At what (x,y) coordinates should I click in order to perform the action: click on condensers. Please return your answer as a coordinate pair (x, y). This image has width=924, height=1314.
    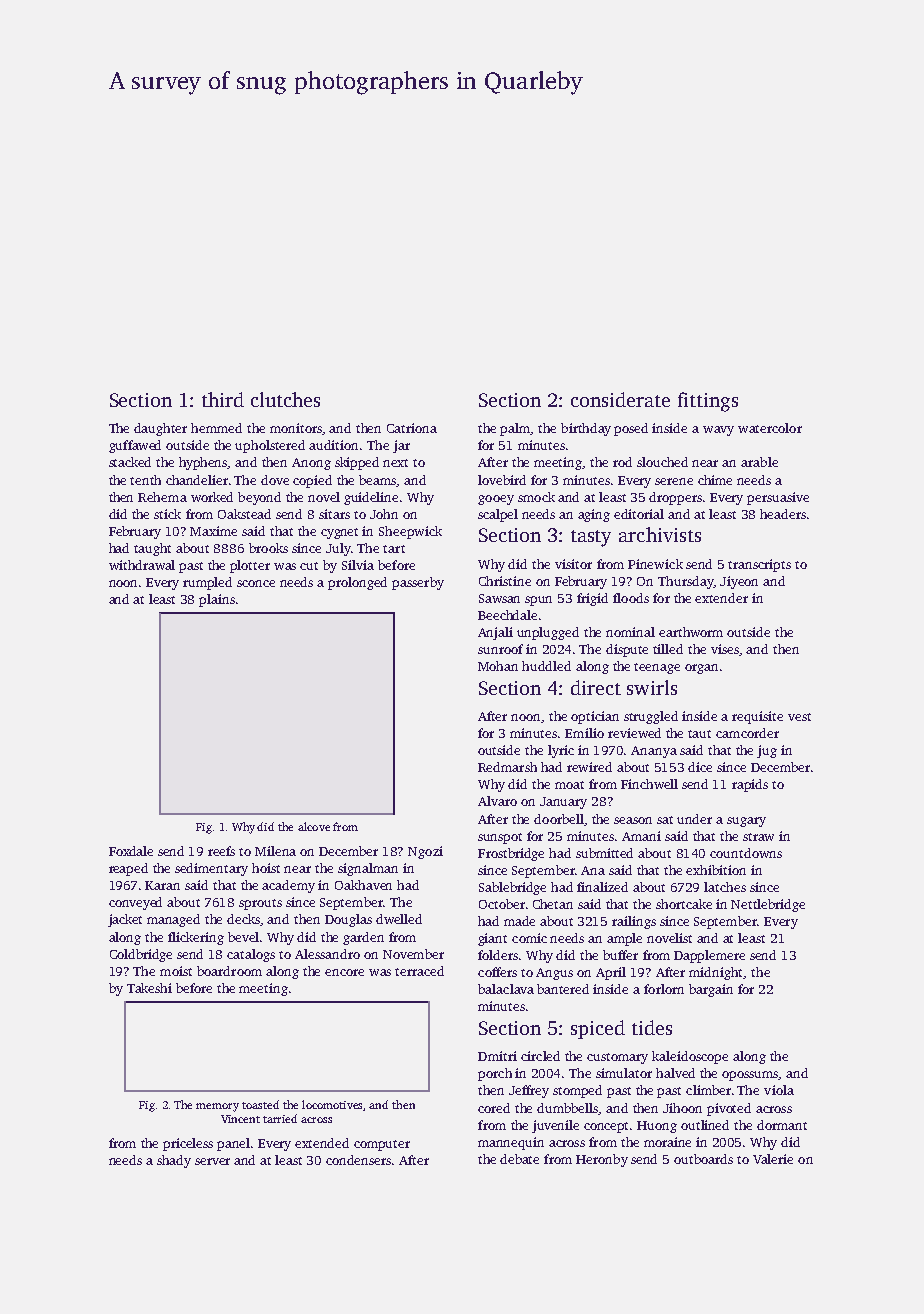
    Looking at the image, I should click on (358, 1160).
